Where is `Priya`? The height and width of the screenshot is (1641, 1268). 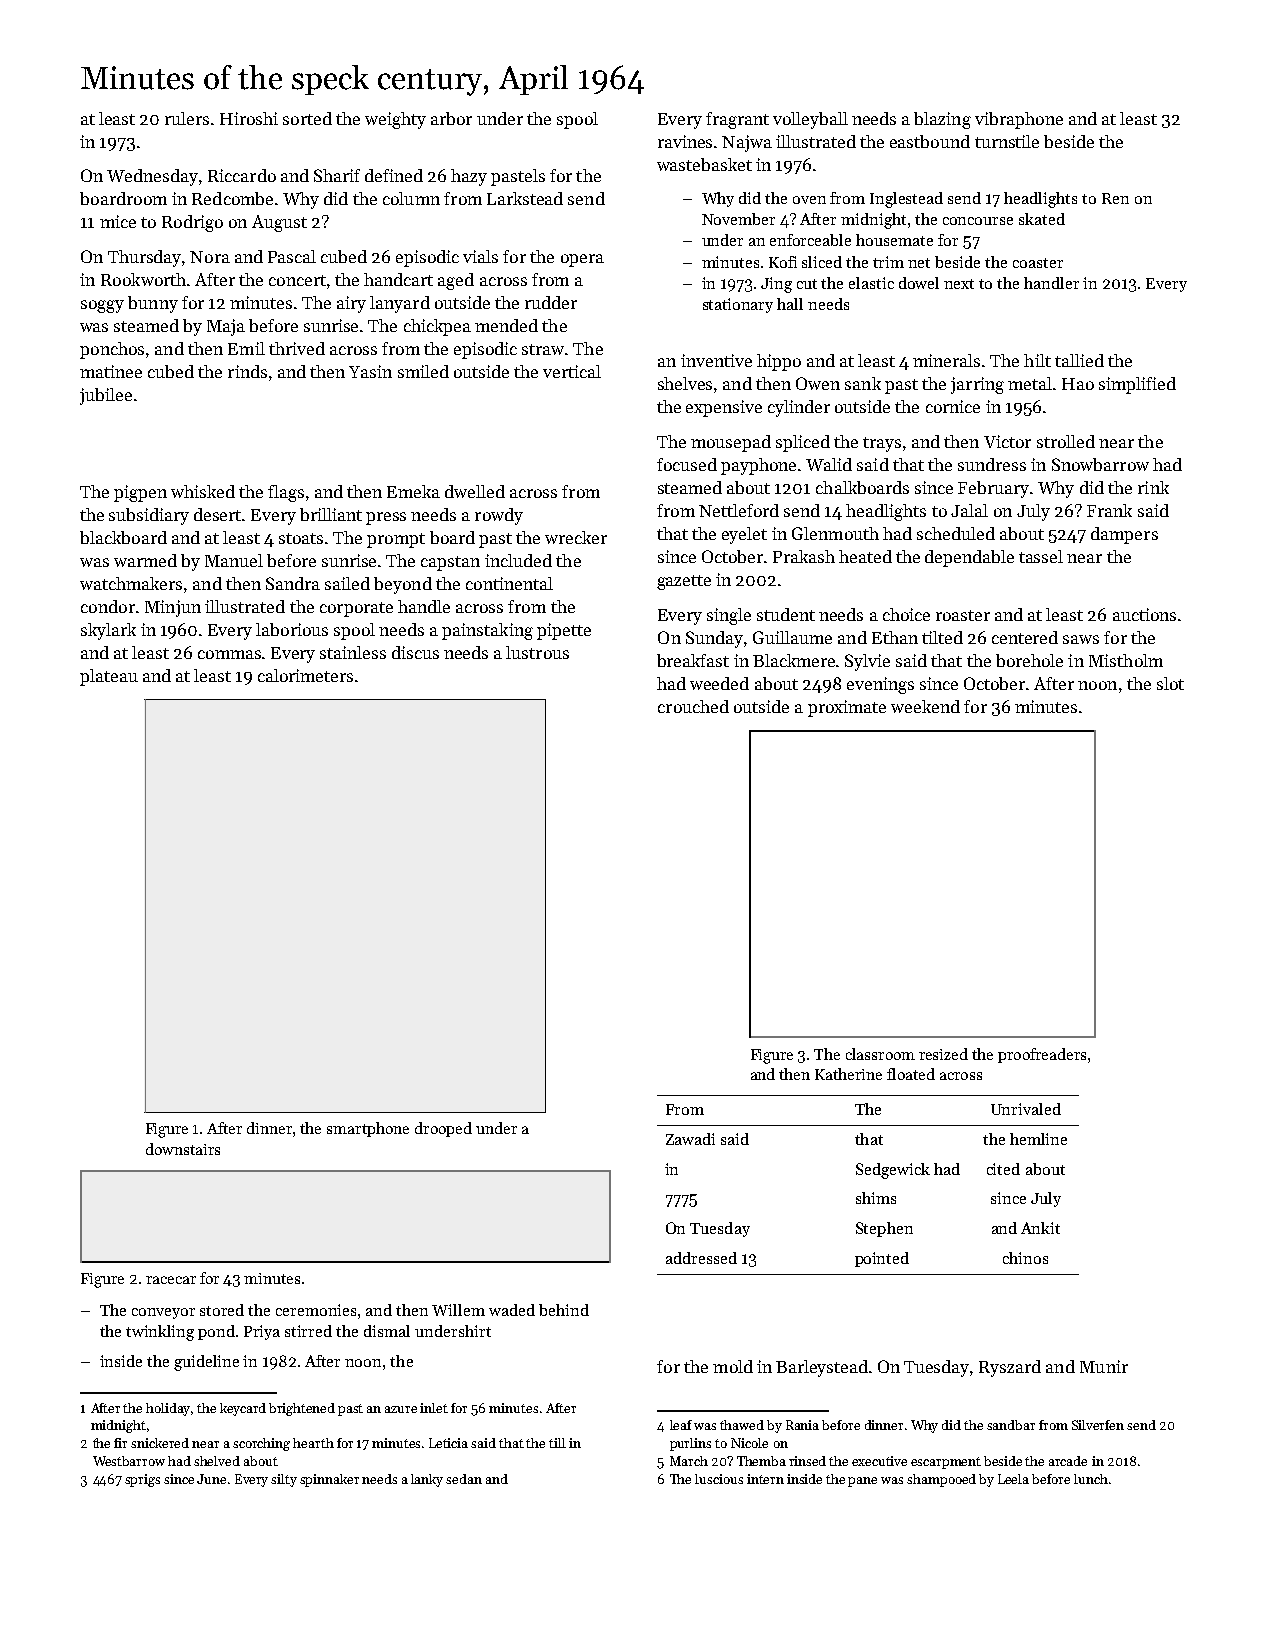
Priya is located at coordinates (262, 1332).
